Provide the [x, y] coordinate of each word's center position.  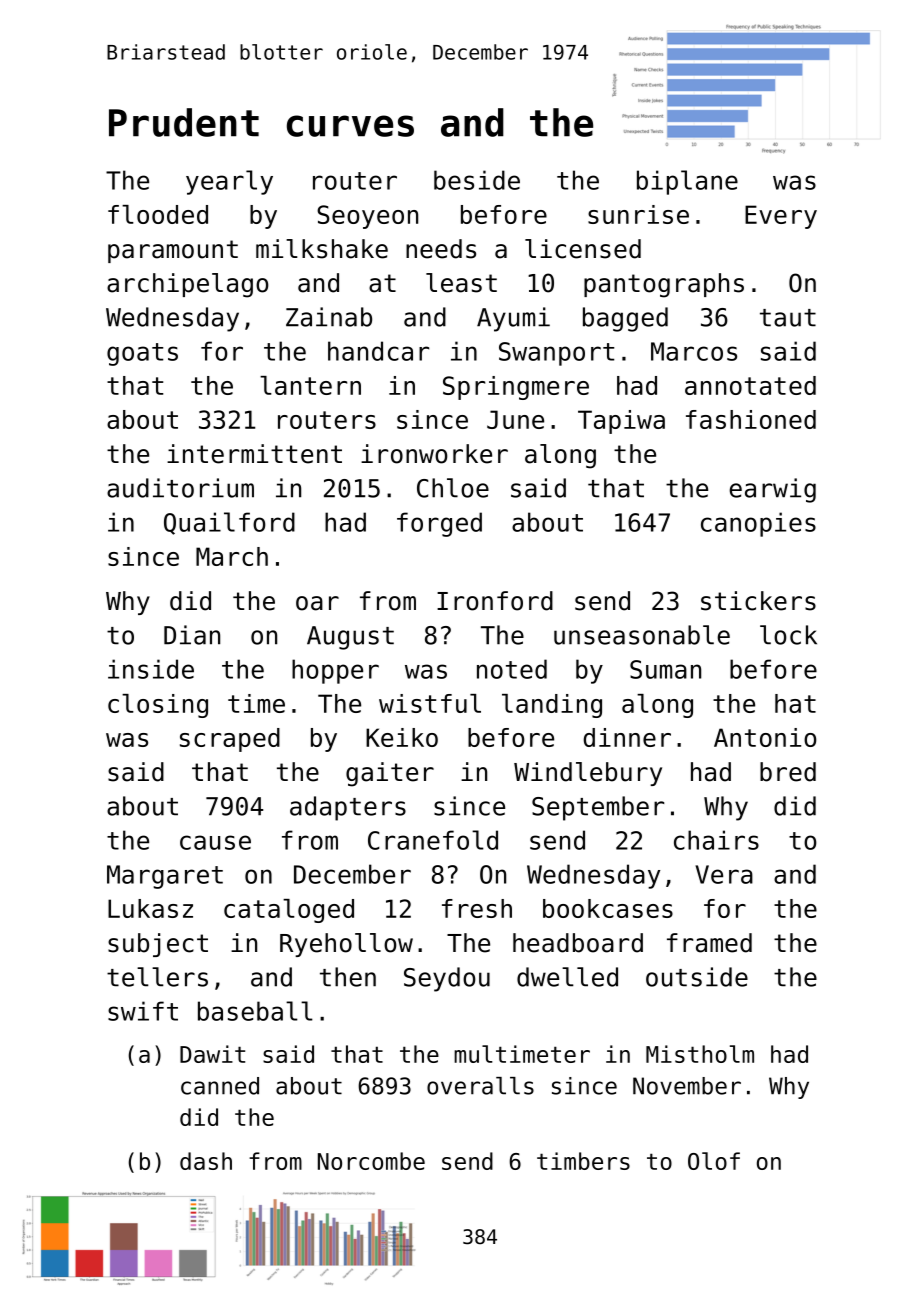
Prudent [184, 122]
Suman [665, 669]
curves [350, 126]
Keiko [402, 737]
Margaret [165, 877]
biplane [687, 182]
